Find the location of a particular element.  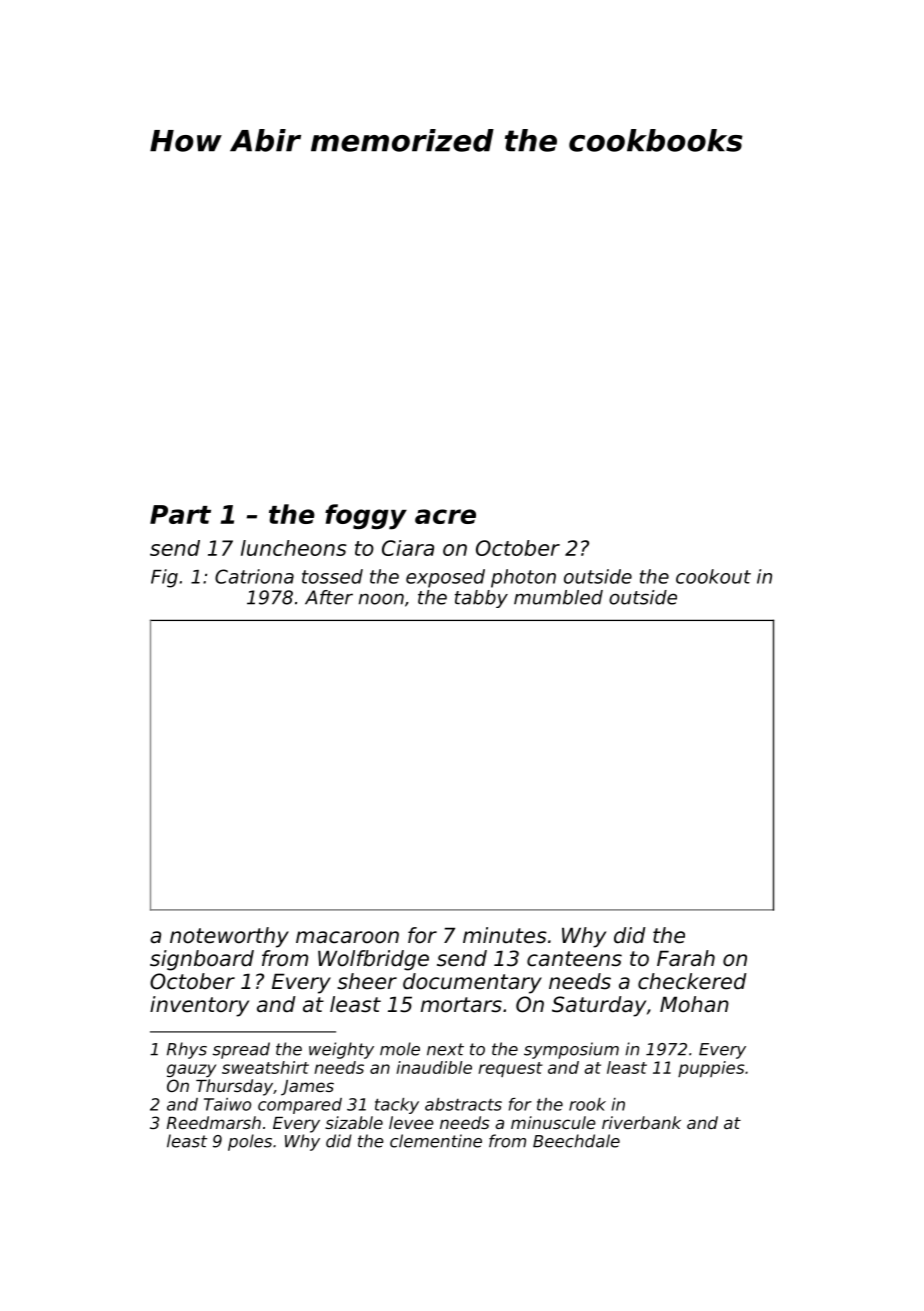

luncheons is located at coordinates (294, 548).
